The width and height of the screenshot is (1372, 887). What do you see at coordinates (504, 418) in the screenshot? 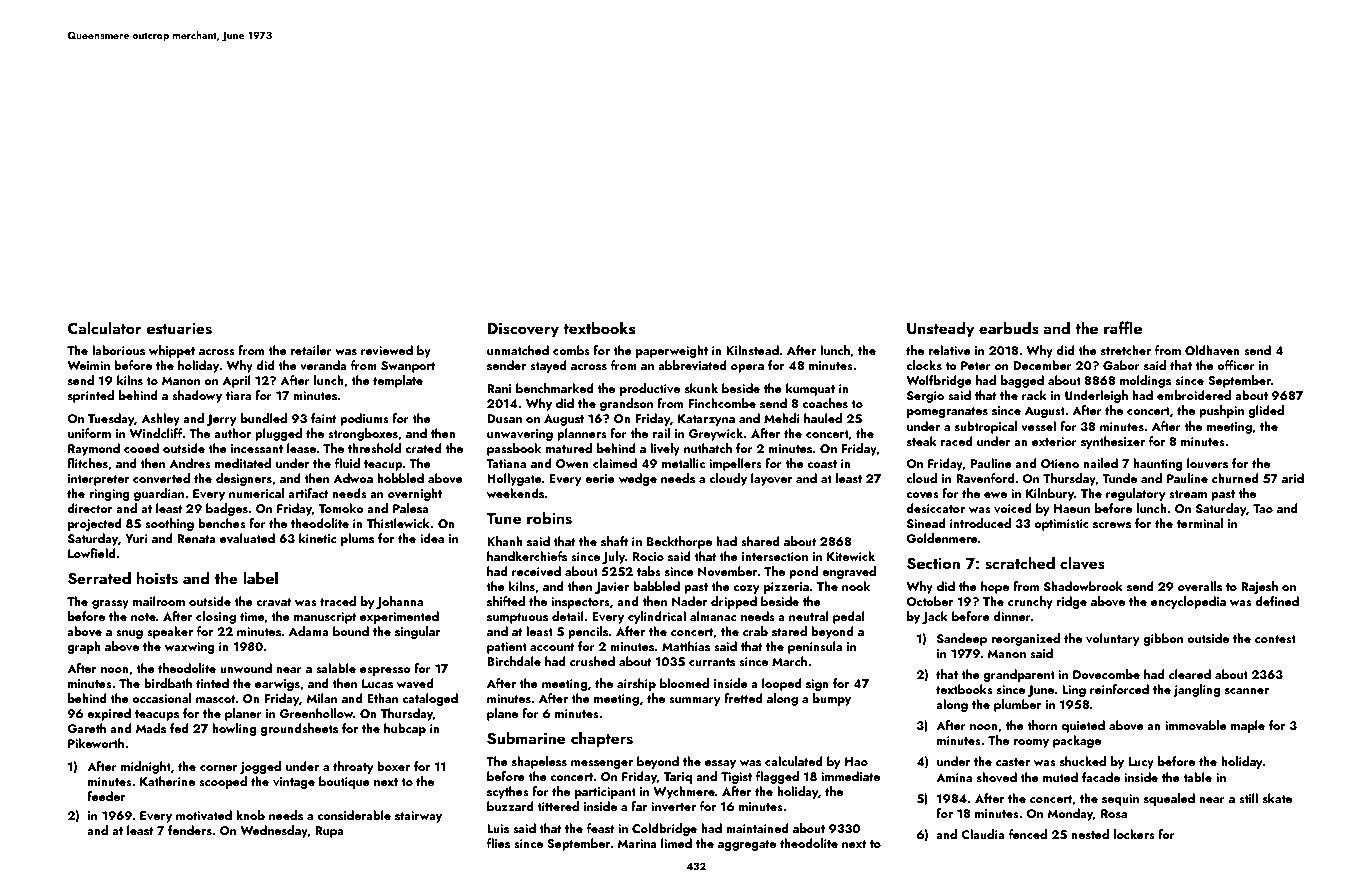
I see `Dusan` at bounding box center [504, 418].
